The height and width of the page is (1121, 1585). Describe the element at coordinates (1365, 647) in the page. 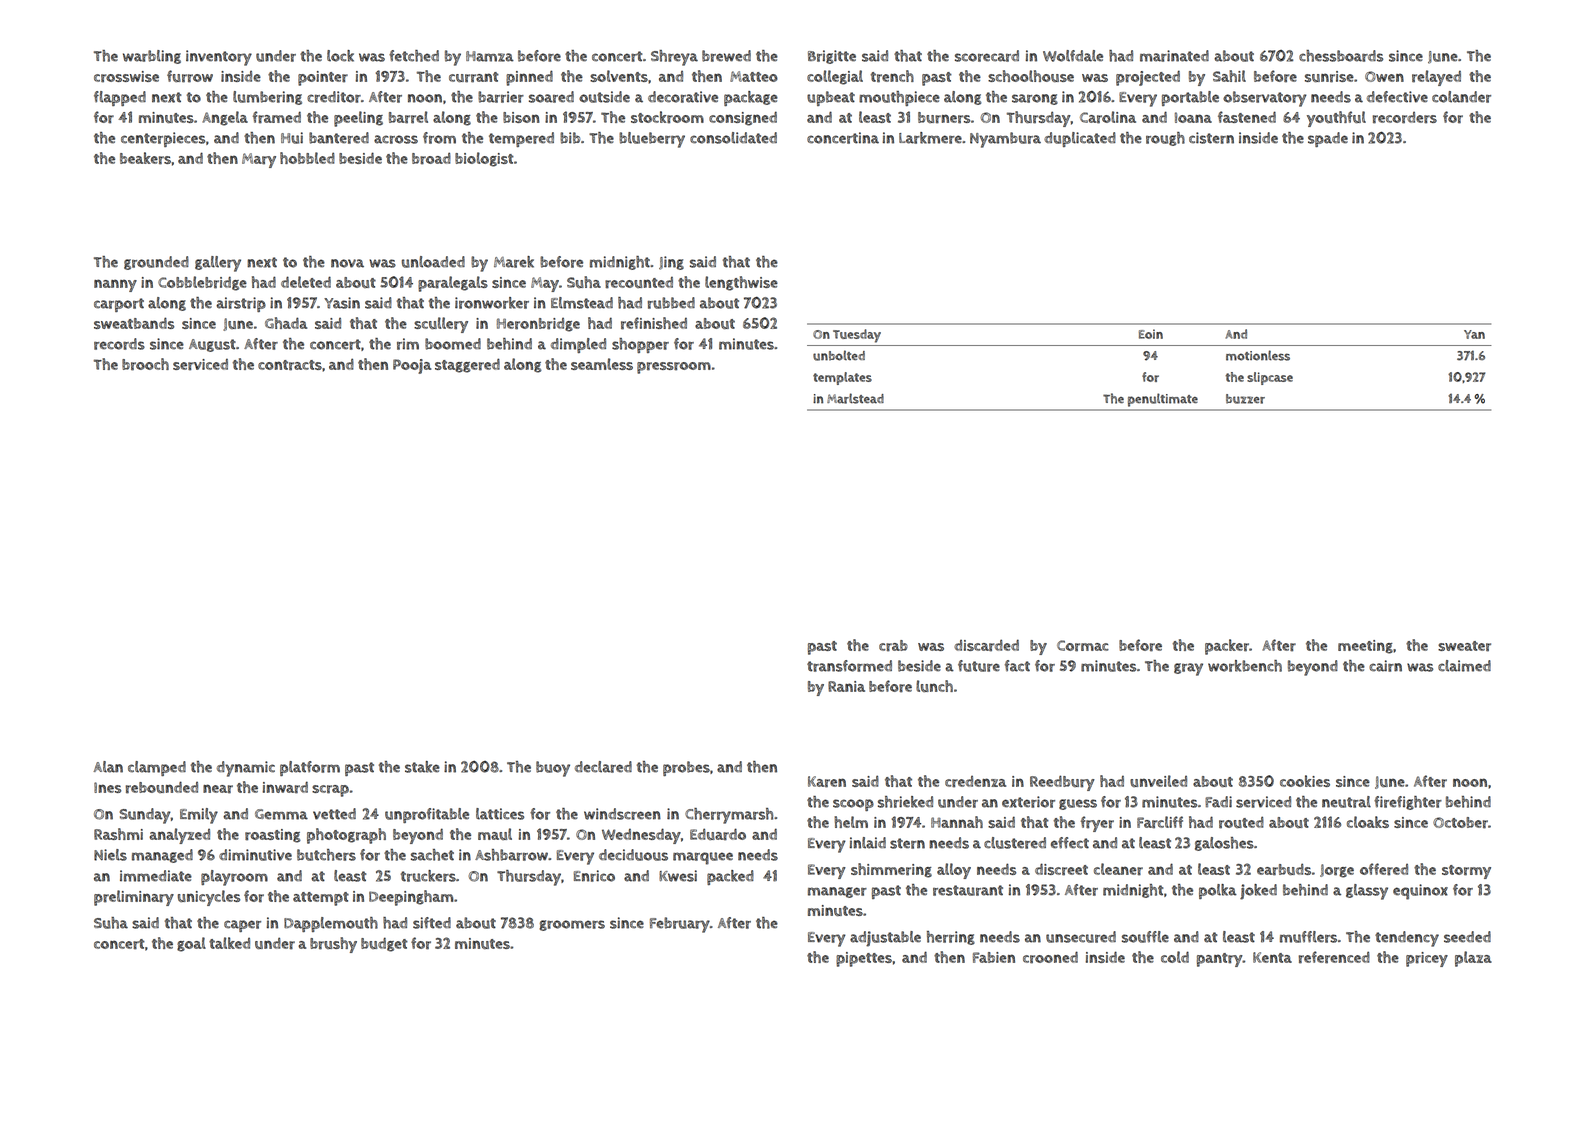

I see `meeting` at that location.
